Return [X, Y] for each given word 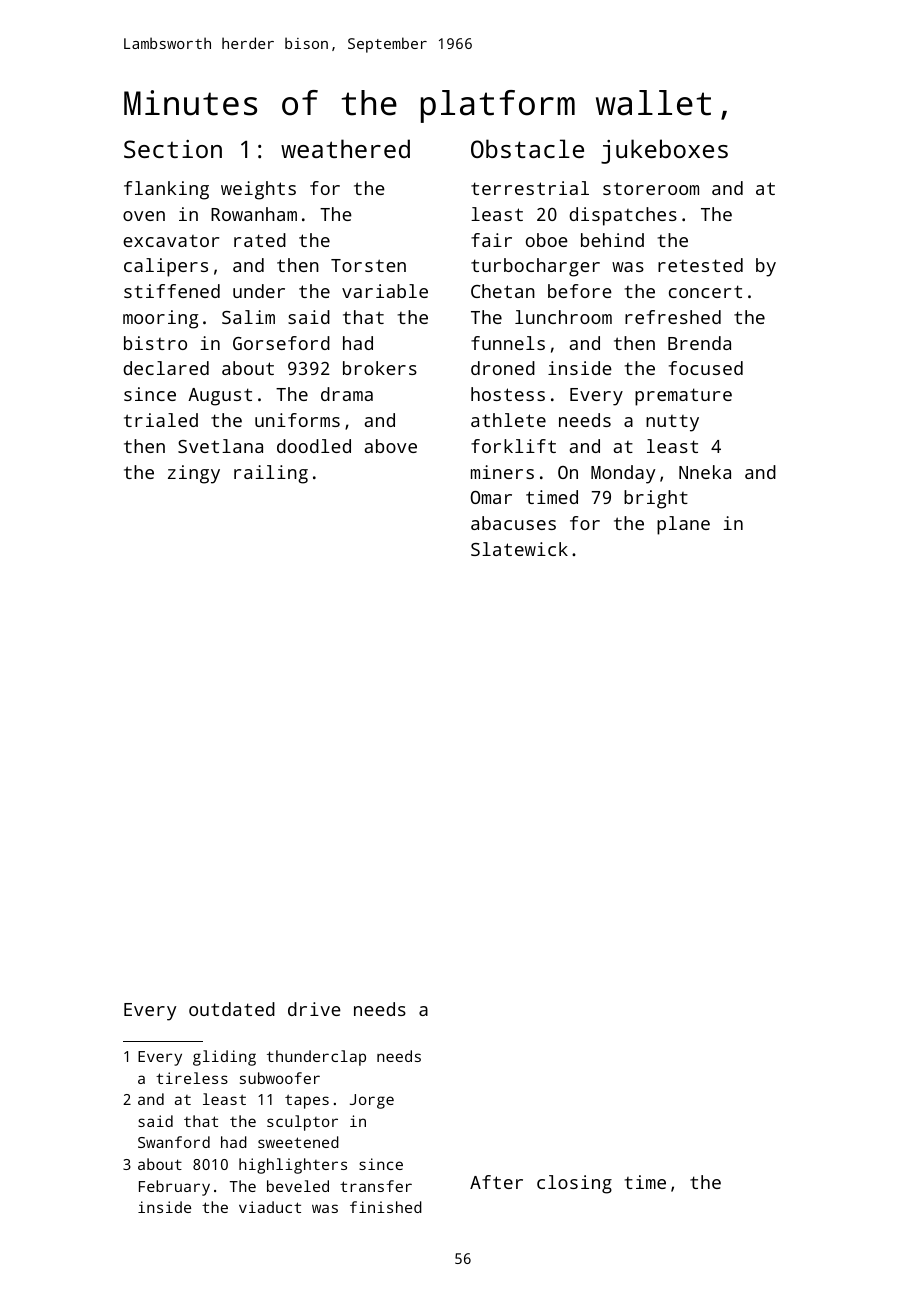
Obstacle [527, 148]
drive [314, 1009]
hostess [508, 394]
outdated [232, 1009]
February [174, 1188]
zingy [194, 474]
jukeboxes [664, 151]
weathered [345, 148]
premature [683, 397]
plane [683, 525]
